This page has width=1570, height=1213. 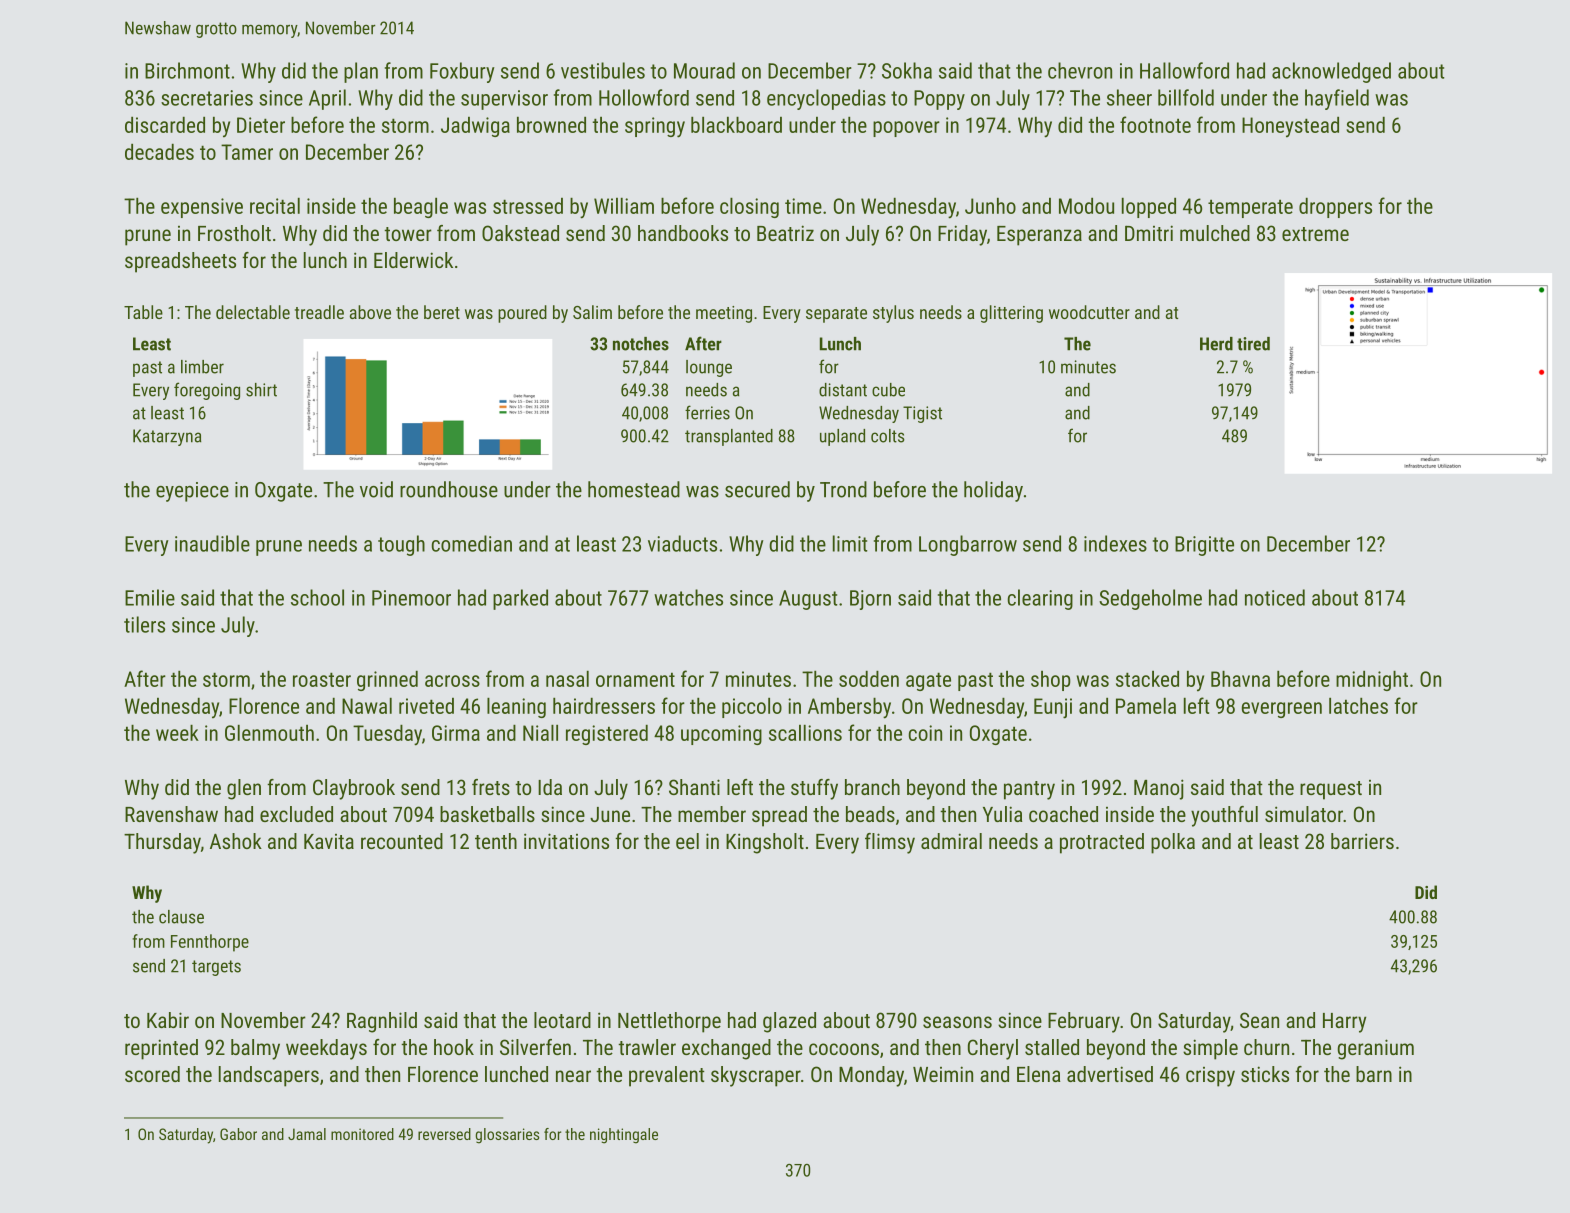 I want to click on chevron, so click(x=1080, y=70).
